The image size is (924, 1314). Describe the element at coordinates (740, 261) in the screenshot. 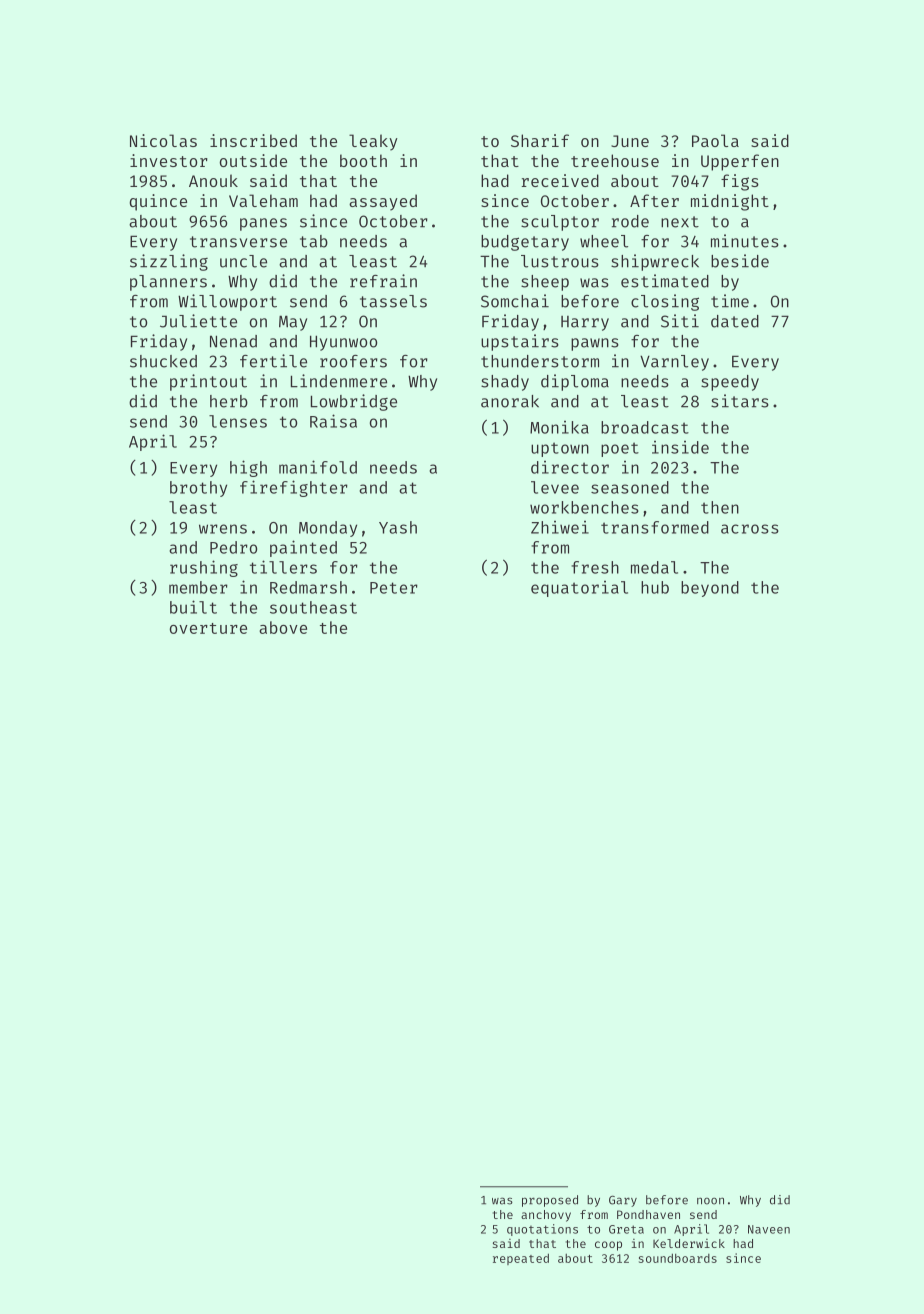

I see `beside` at that location.
